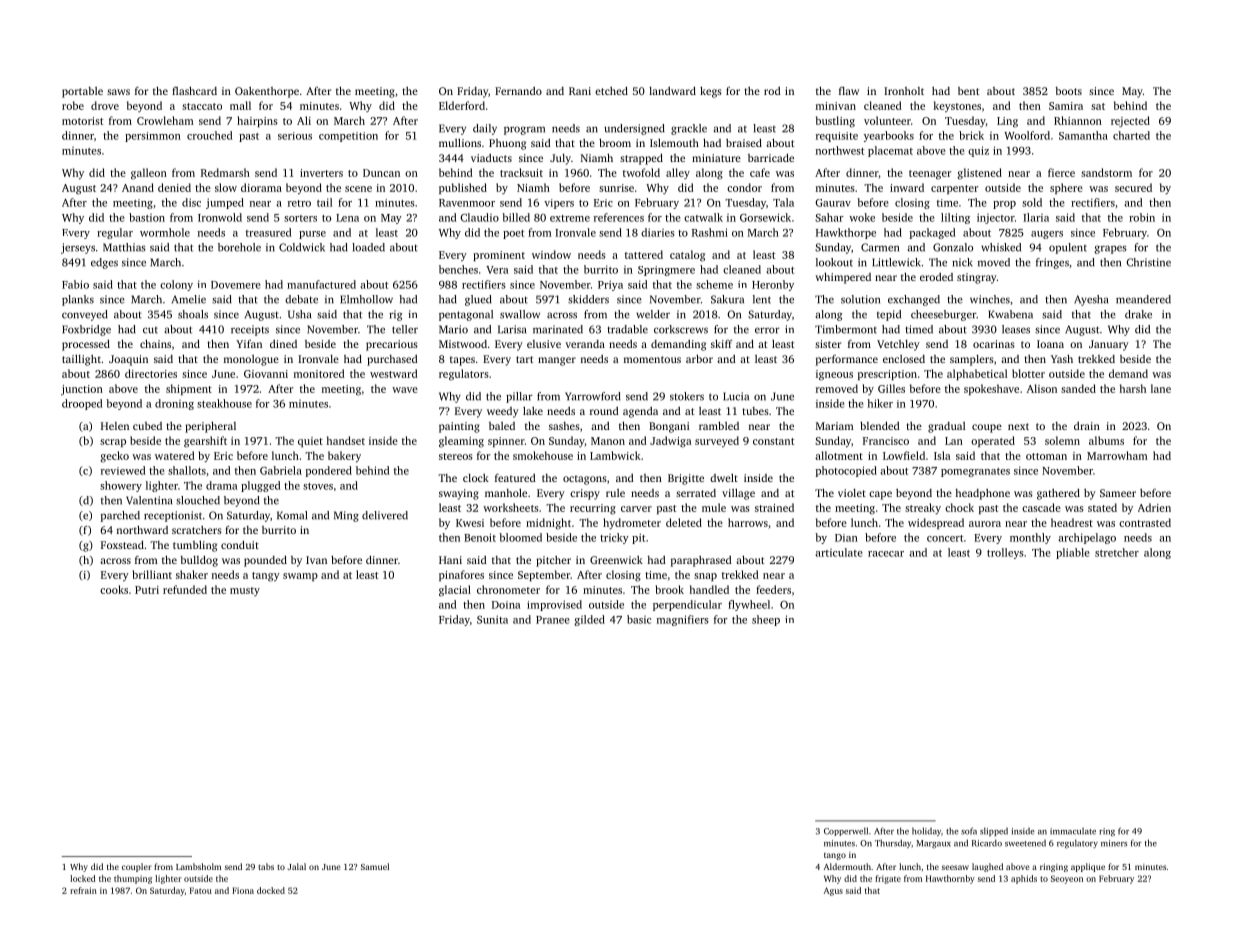 The width and height of the page is (1233, 952). I want to click on boots, so click(1068, 91).
